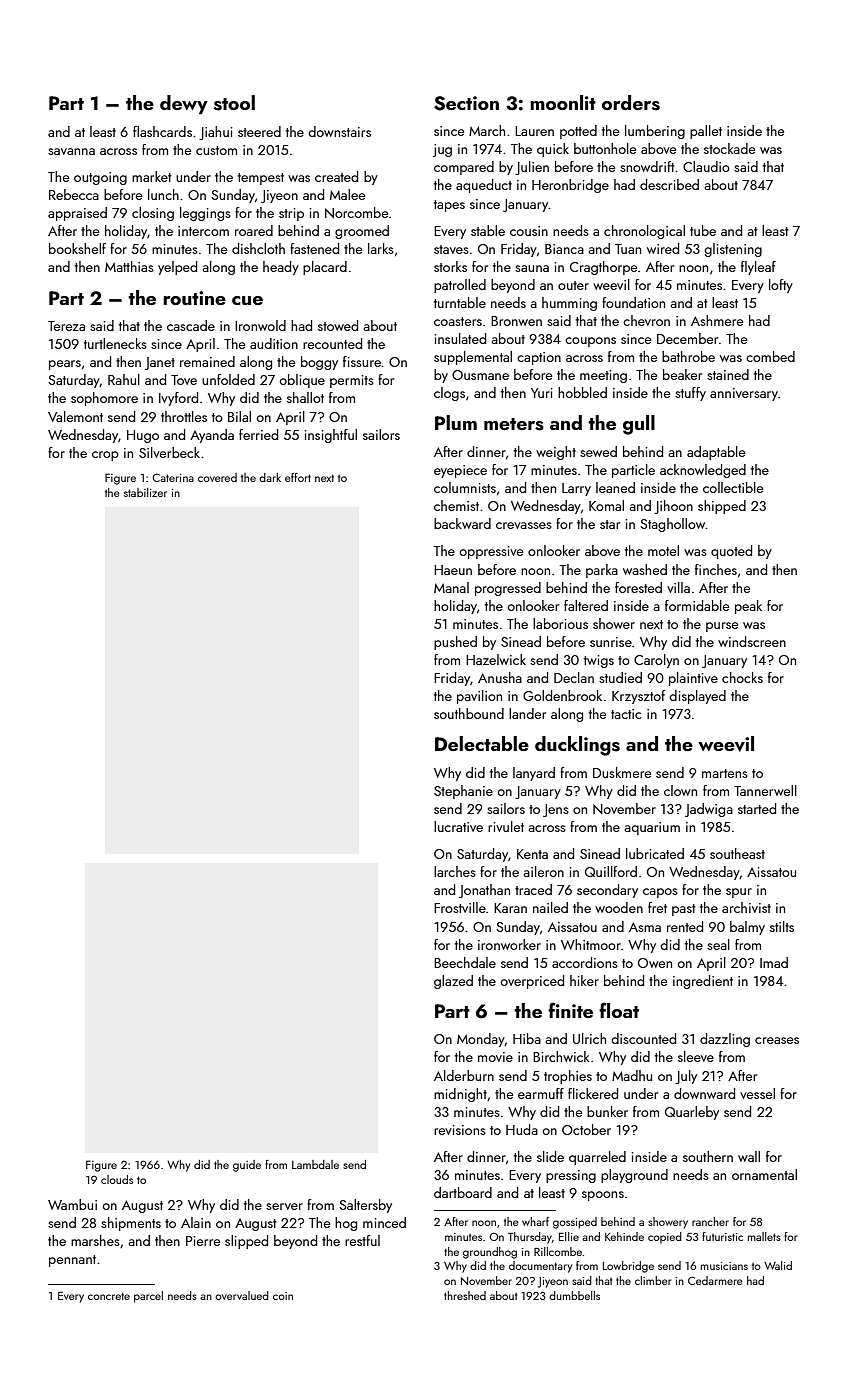 The height and width of the page is (1400, 849). What do you see at coordinates (631, 103) in the page?
I see `orders` at bounding box center [631, 103].
